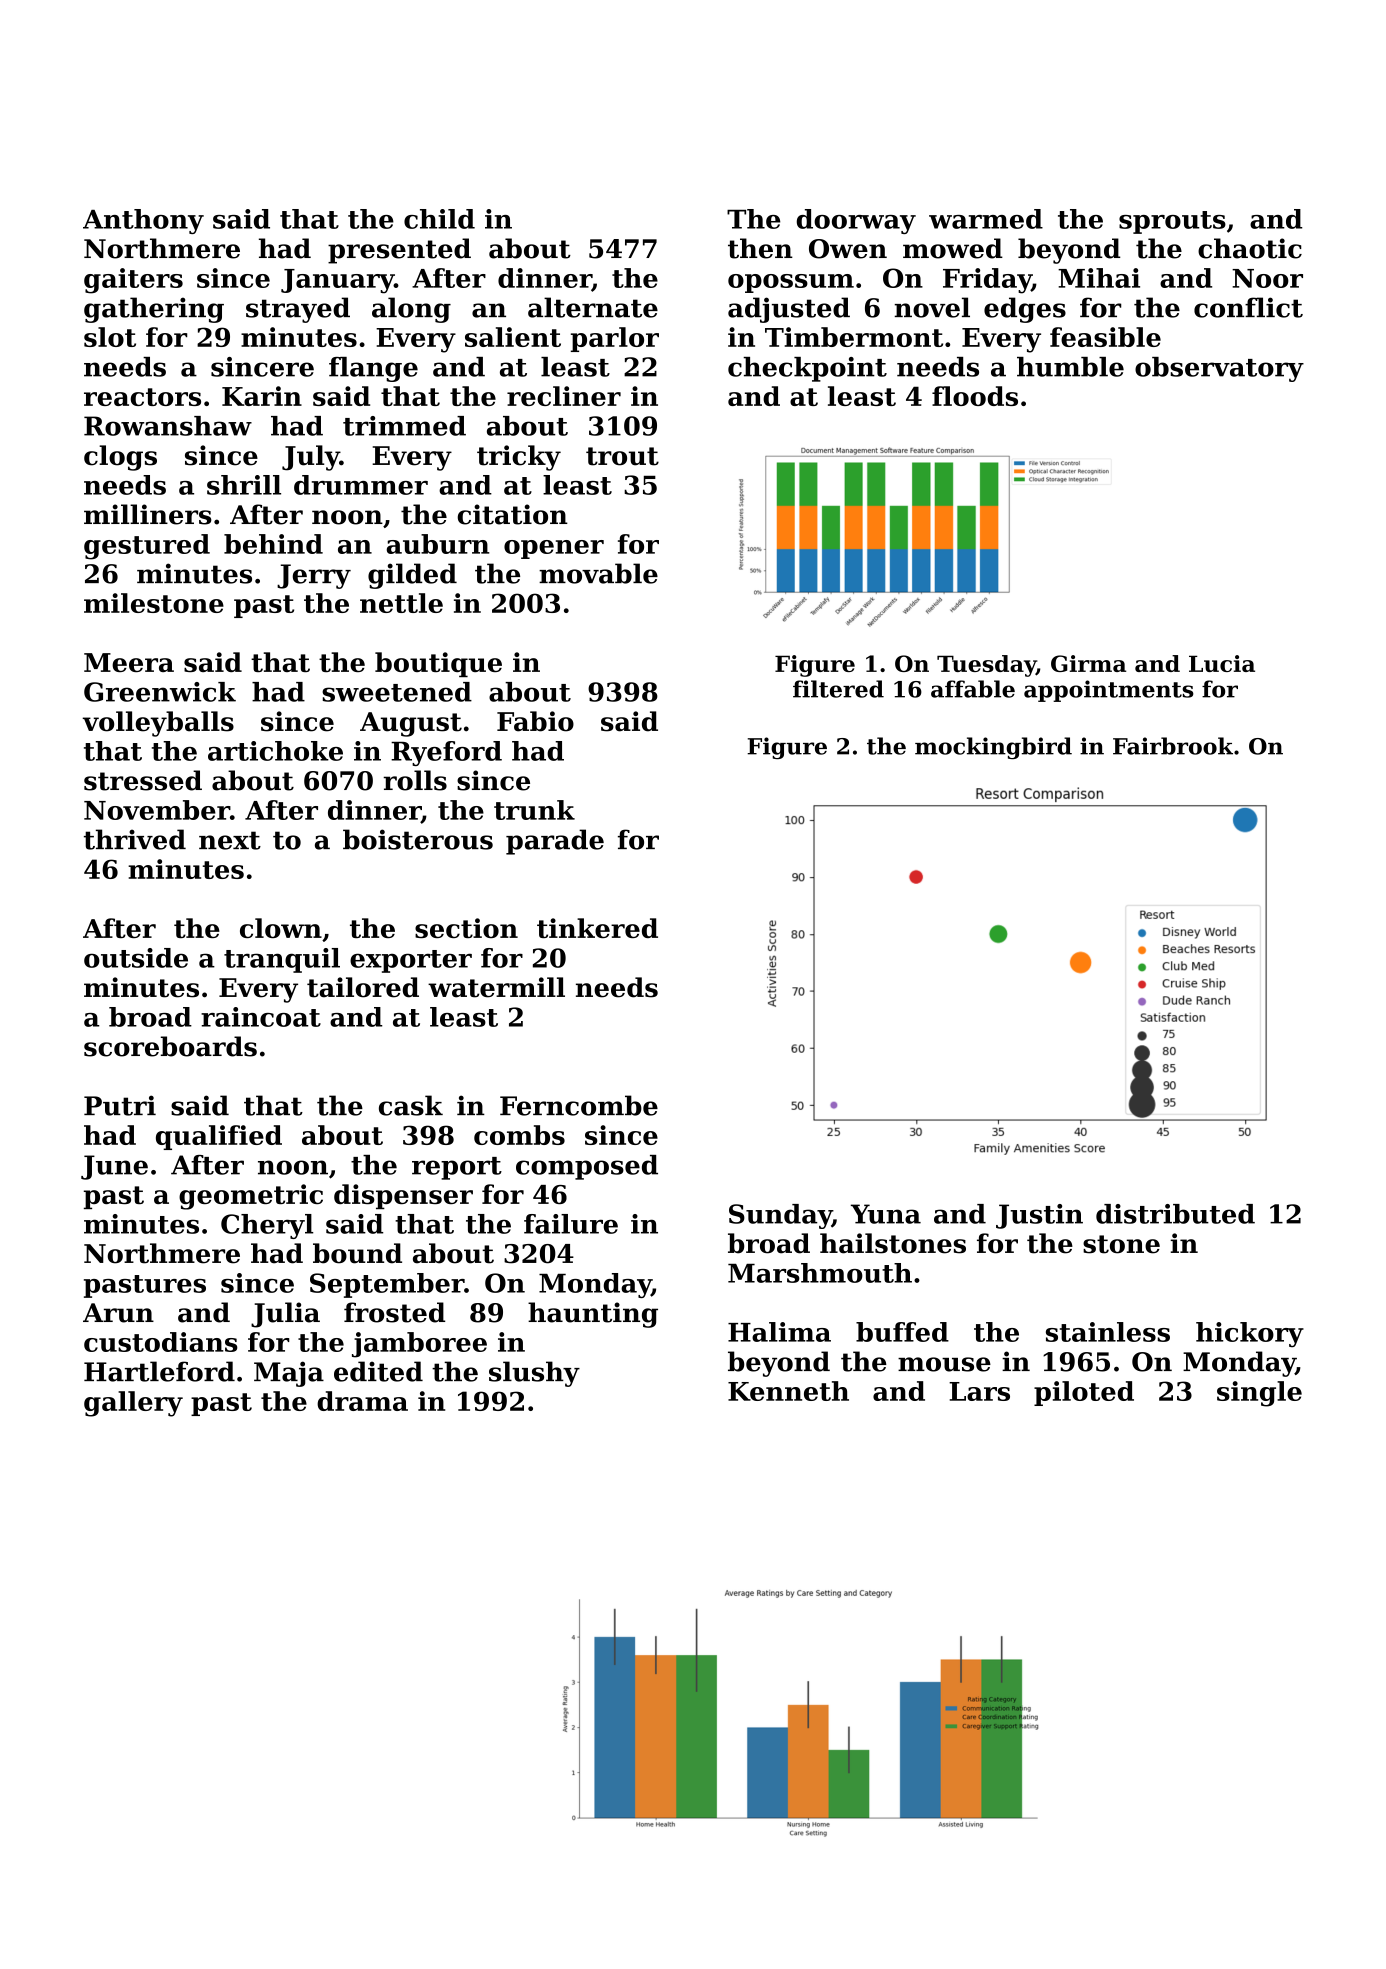 This screenshot has height=1969, width=1386. I want to click on warmed, so click(986, 219).
